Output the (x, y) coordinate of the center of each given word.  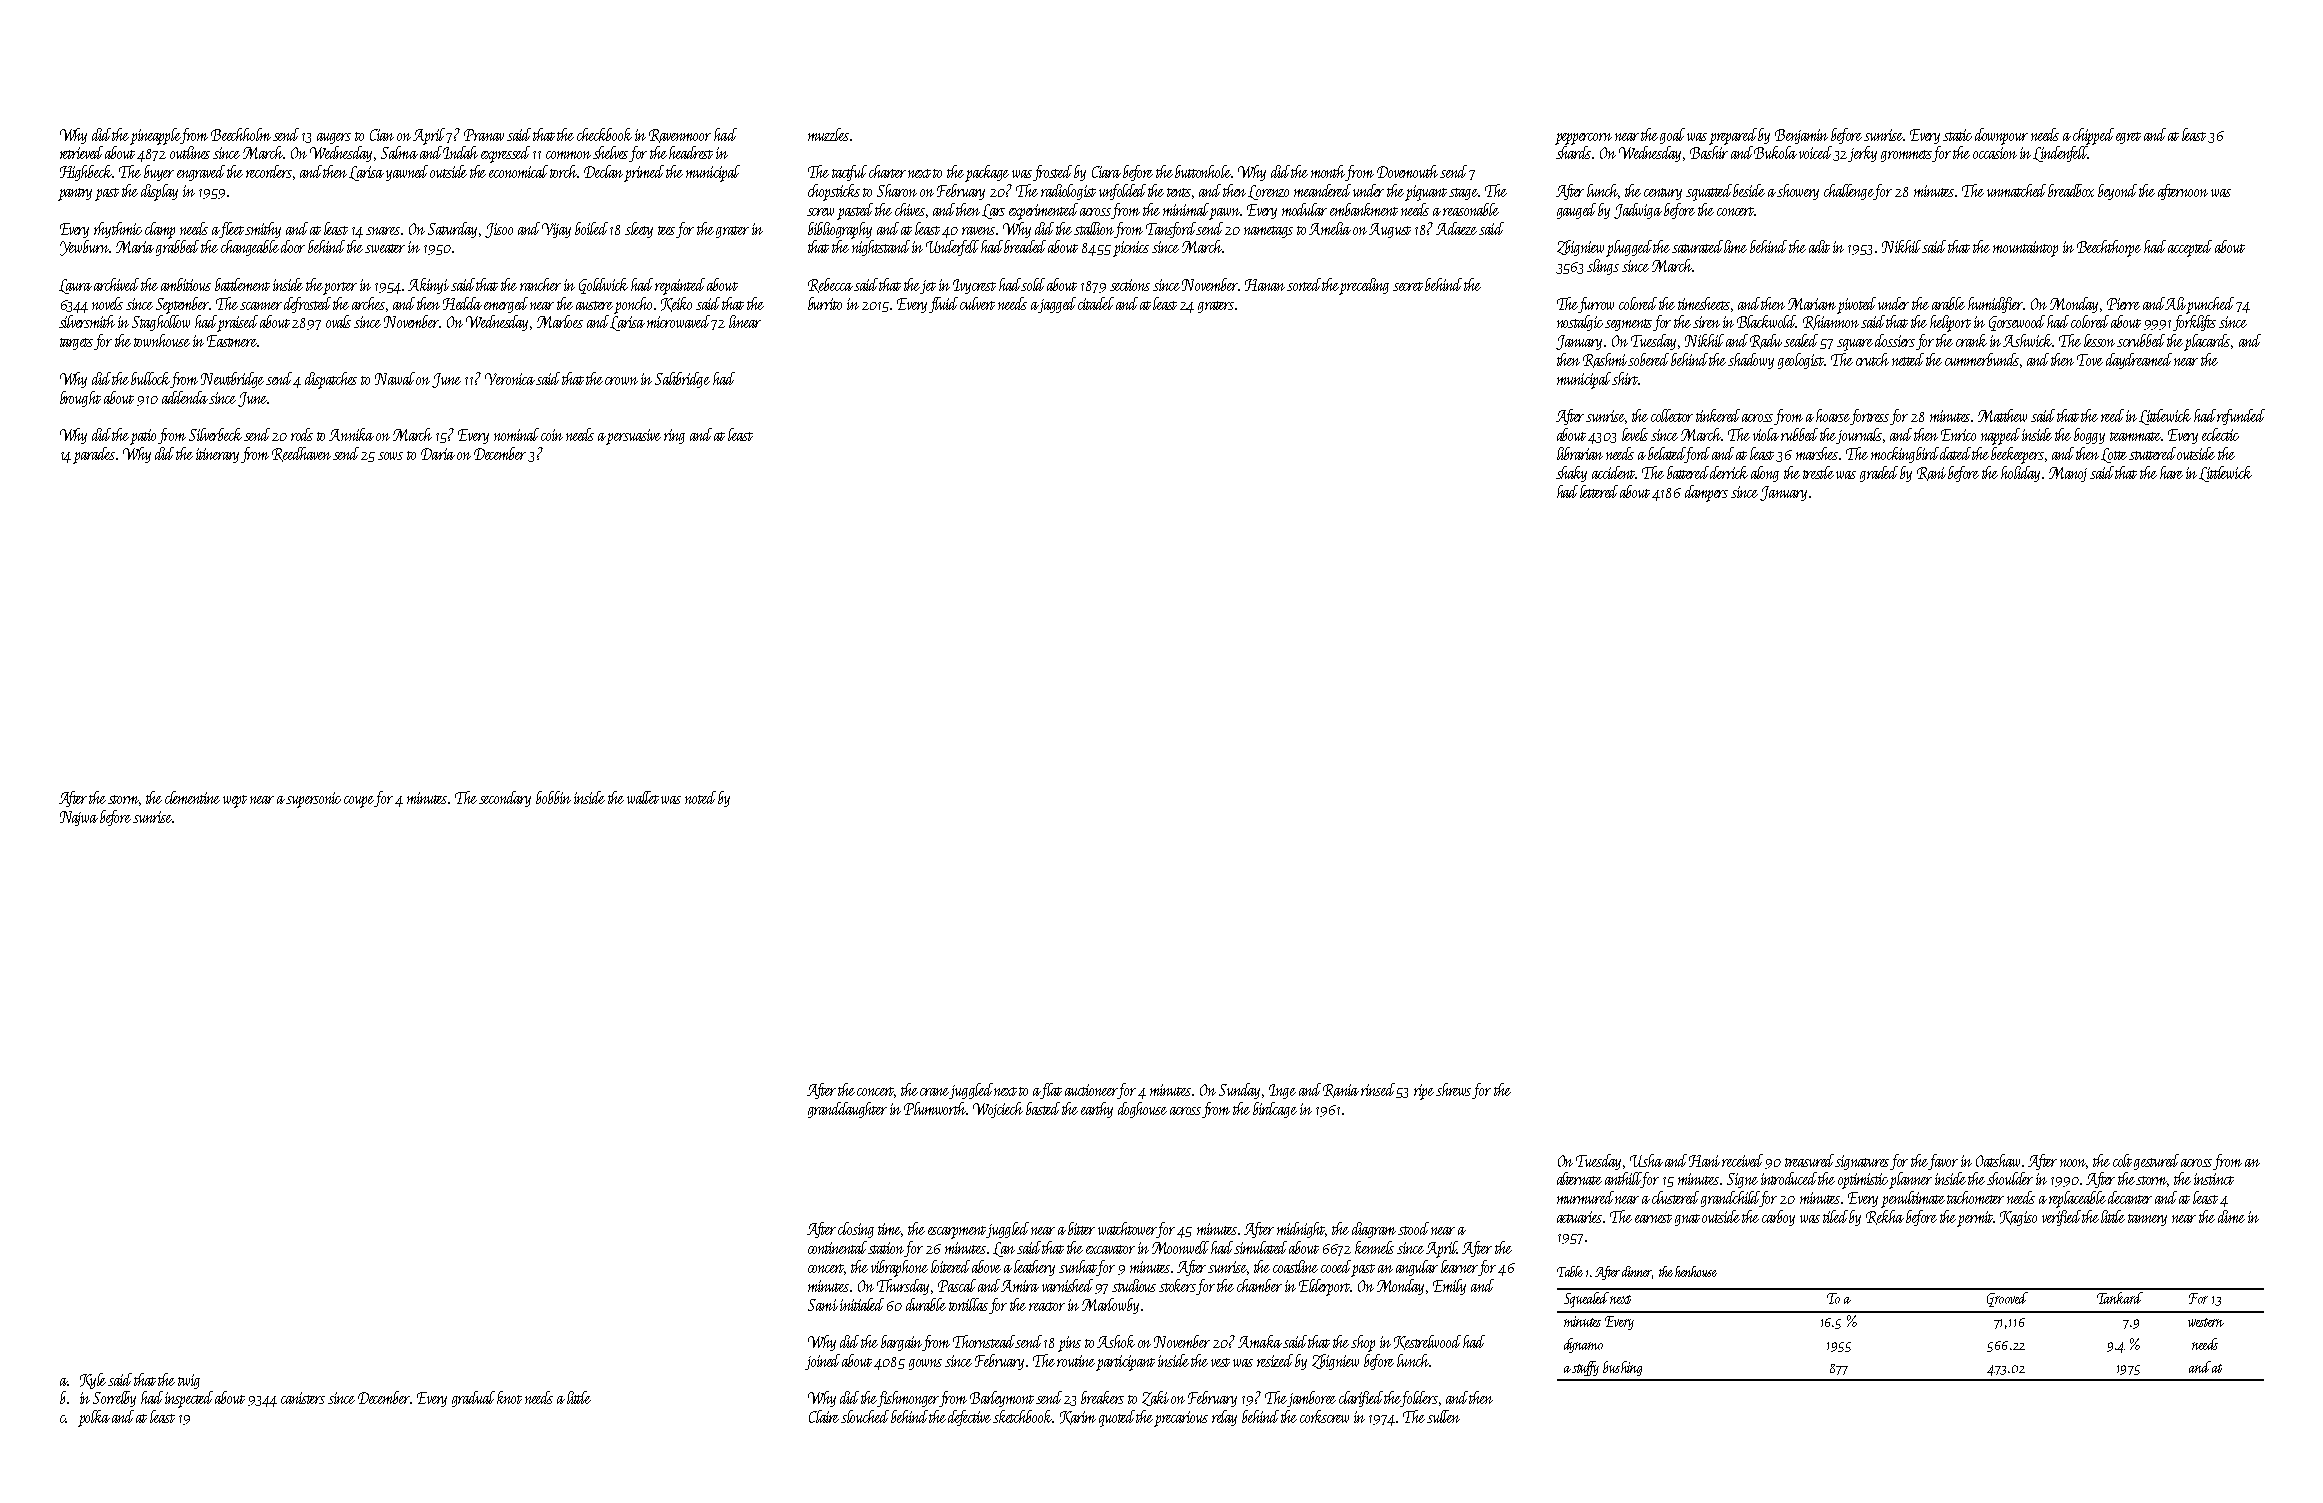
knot (509, 1397)
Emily (1449, 1287)
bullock (150, 378)
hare (2171, 472)
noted (700, 797)
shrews (1454, 1091)
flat (1051, 1091)
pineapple (155, 136)
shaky (1571, 474)
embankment (1364, 209)
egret (2128, 138)
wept (235, 801)
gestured (2156, 1162)
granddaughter (847, 1110)
